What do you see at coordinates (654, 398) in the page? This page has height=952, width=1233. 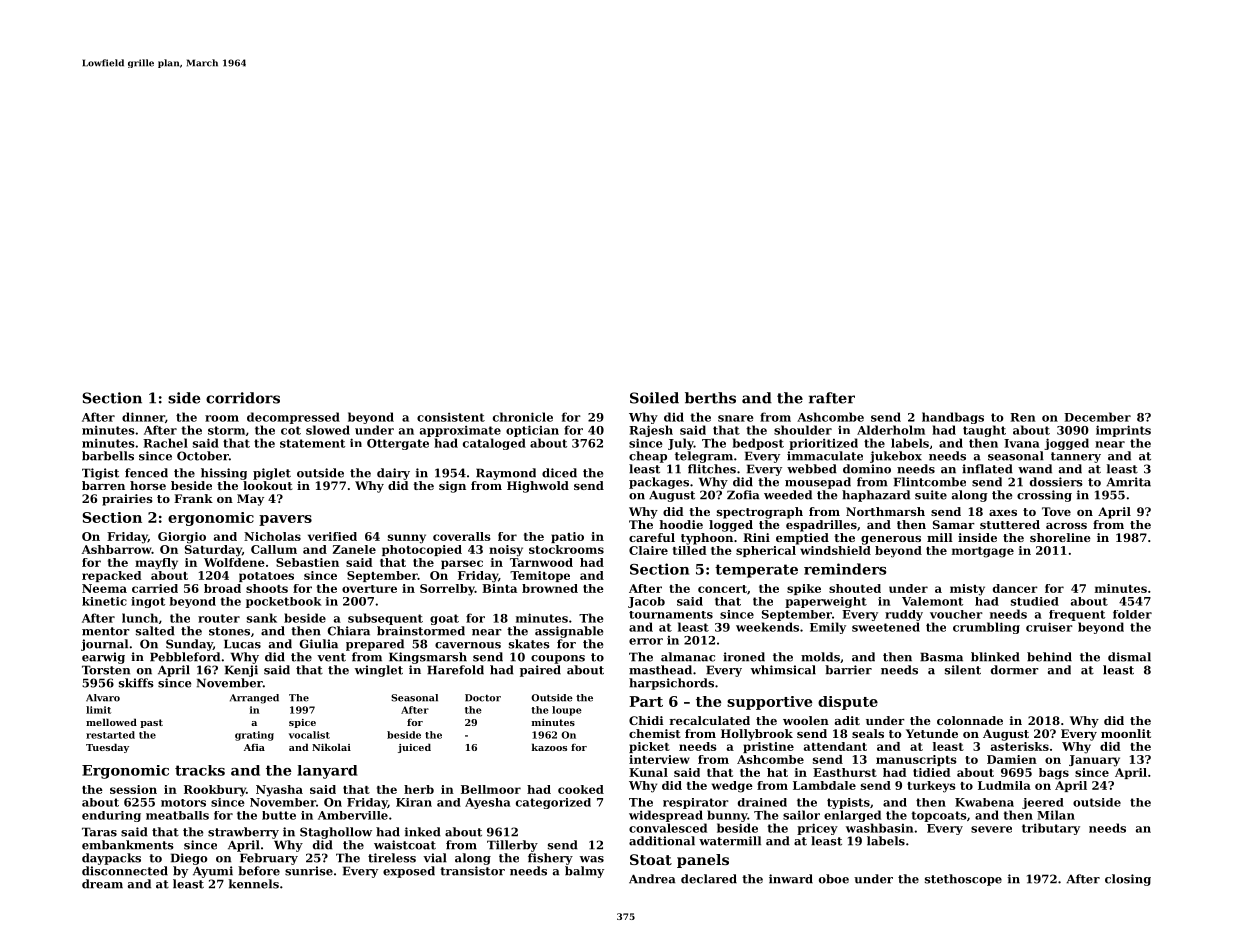 I see `Soiled` at bounding box center [654, 398].
